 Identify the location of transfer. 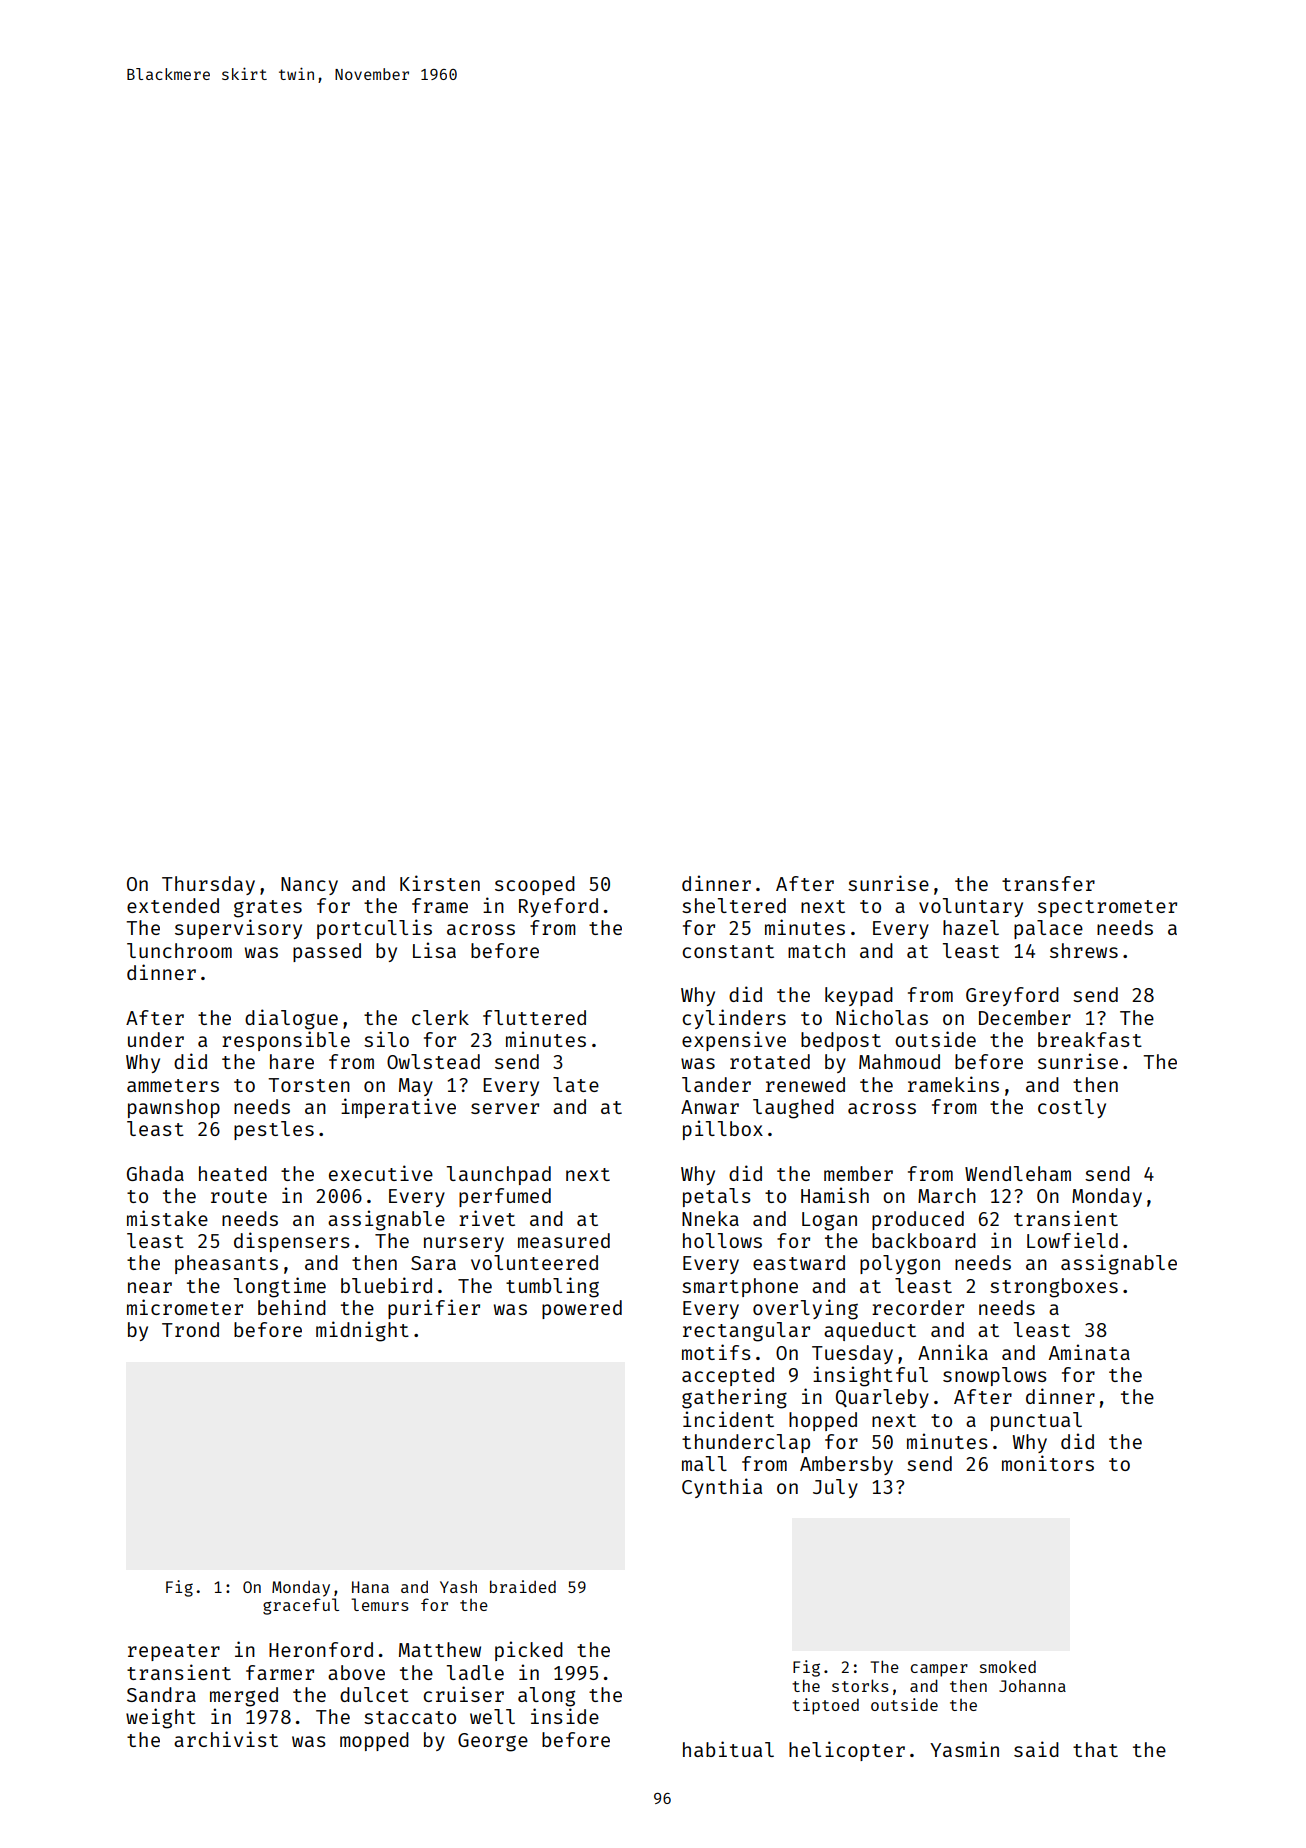
(1048, 883).
